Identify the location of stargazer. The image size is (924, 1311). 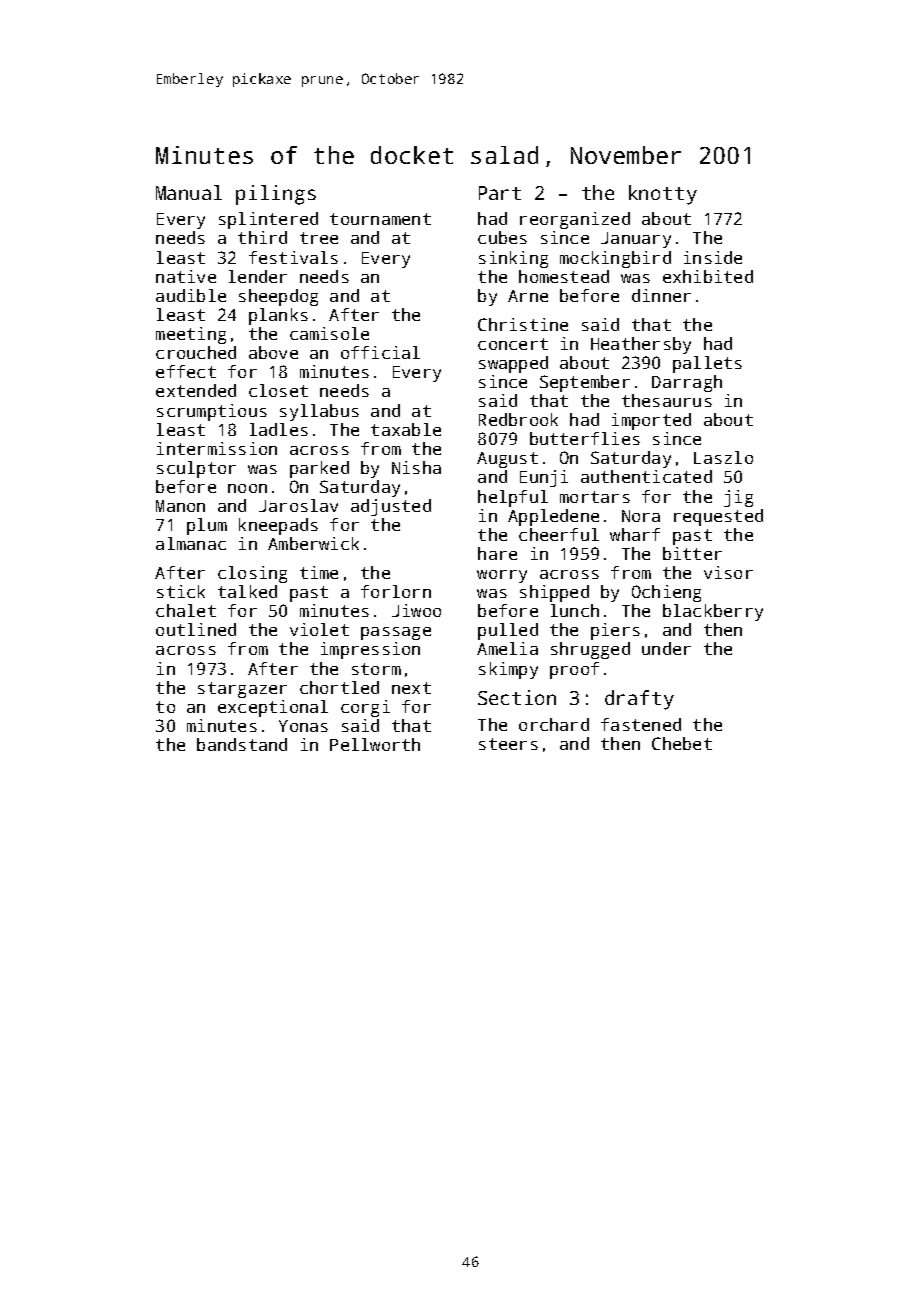
(242, 690).
